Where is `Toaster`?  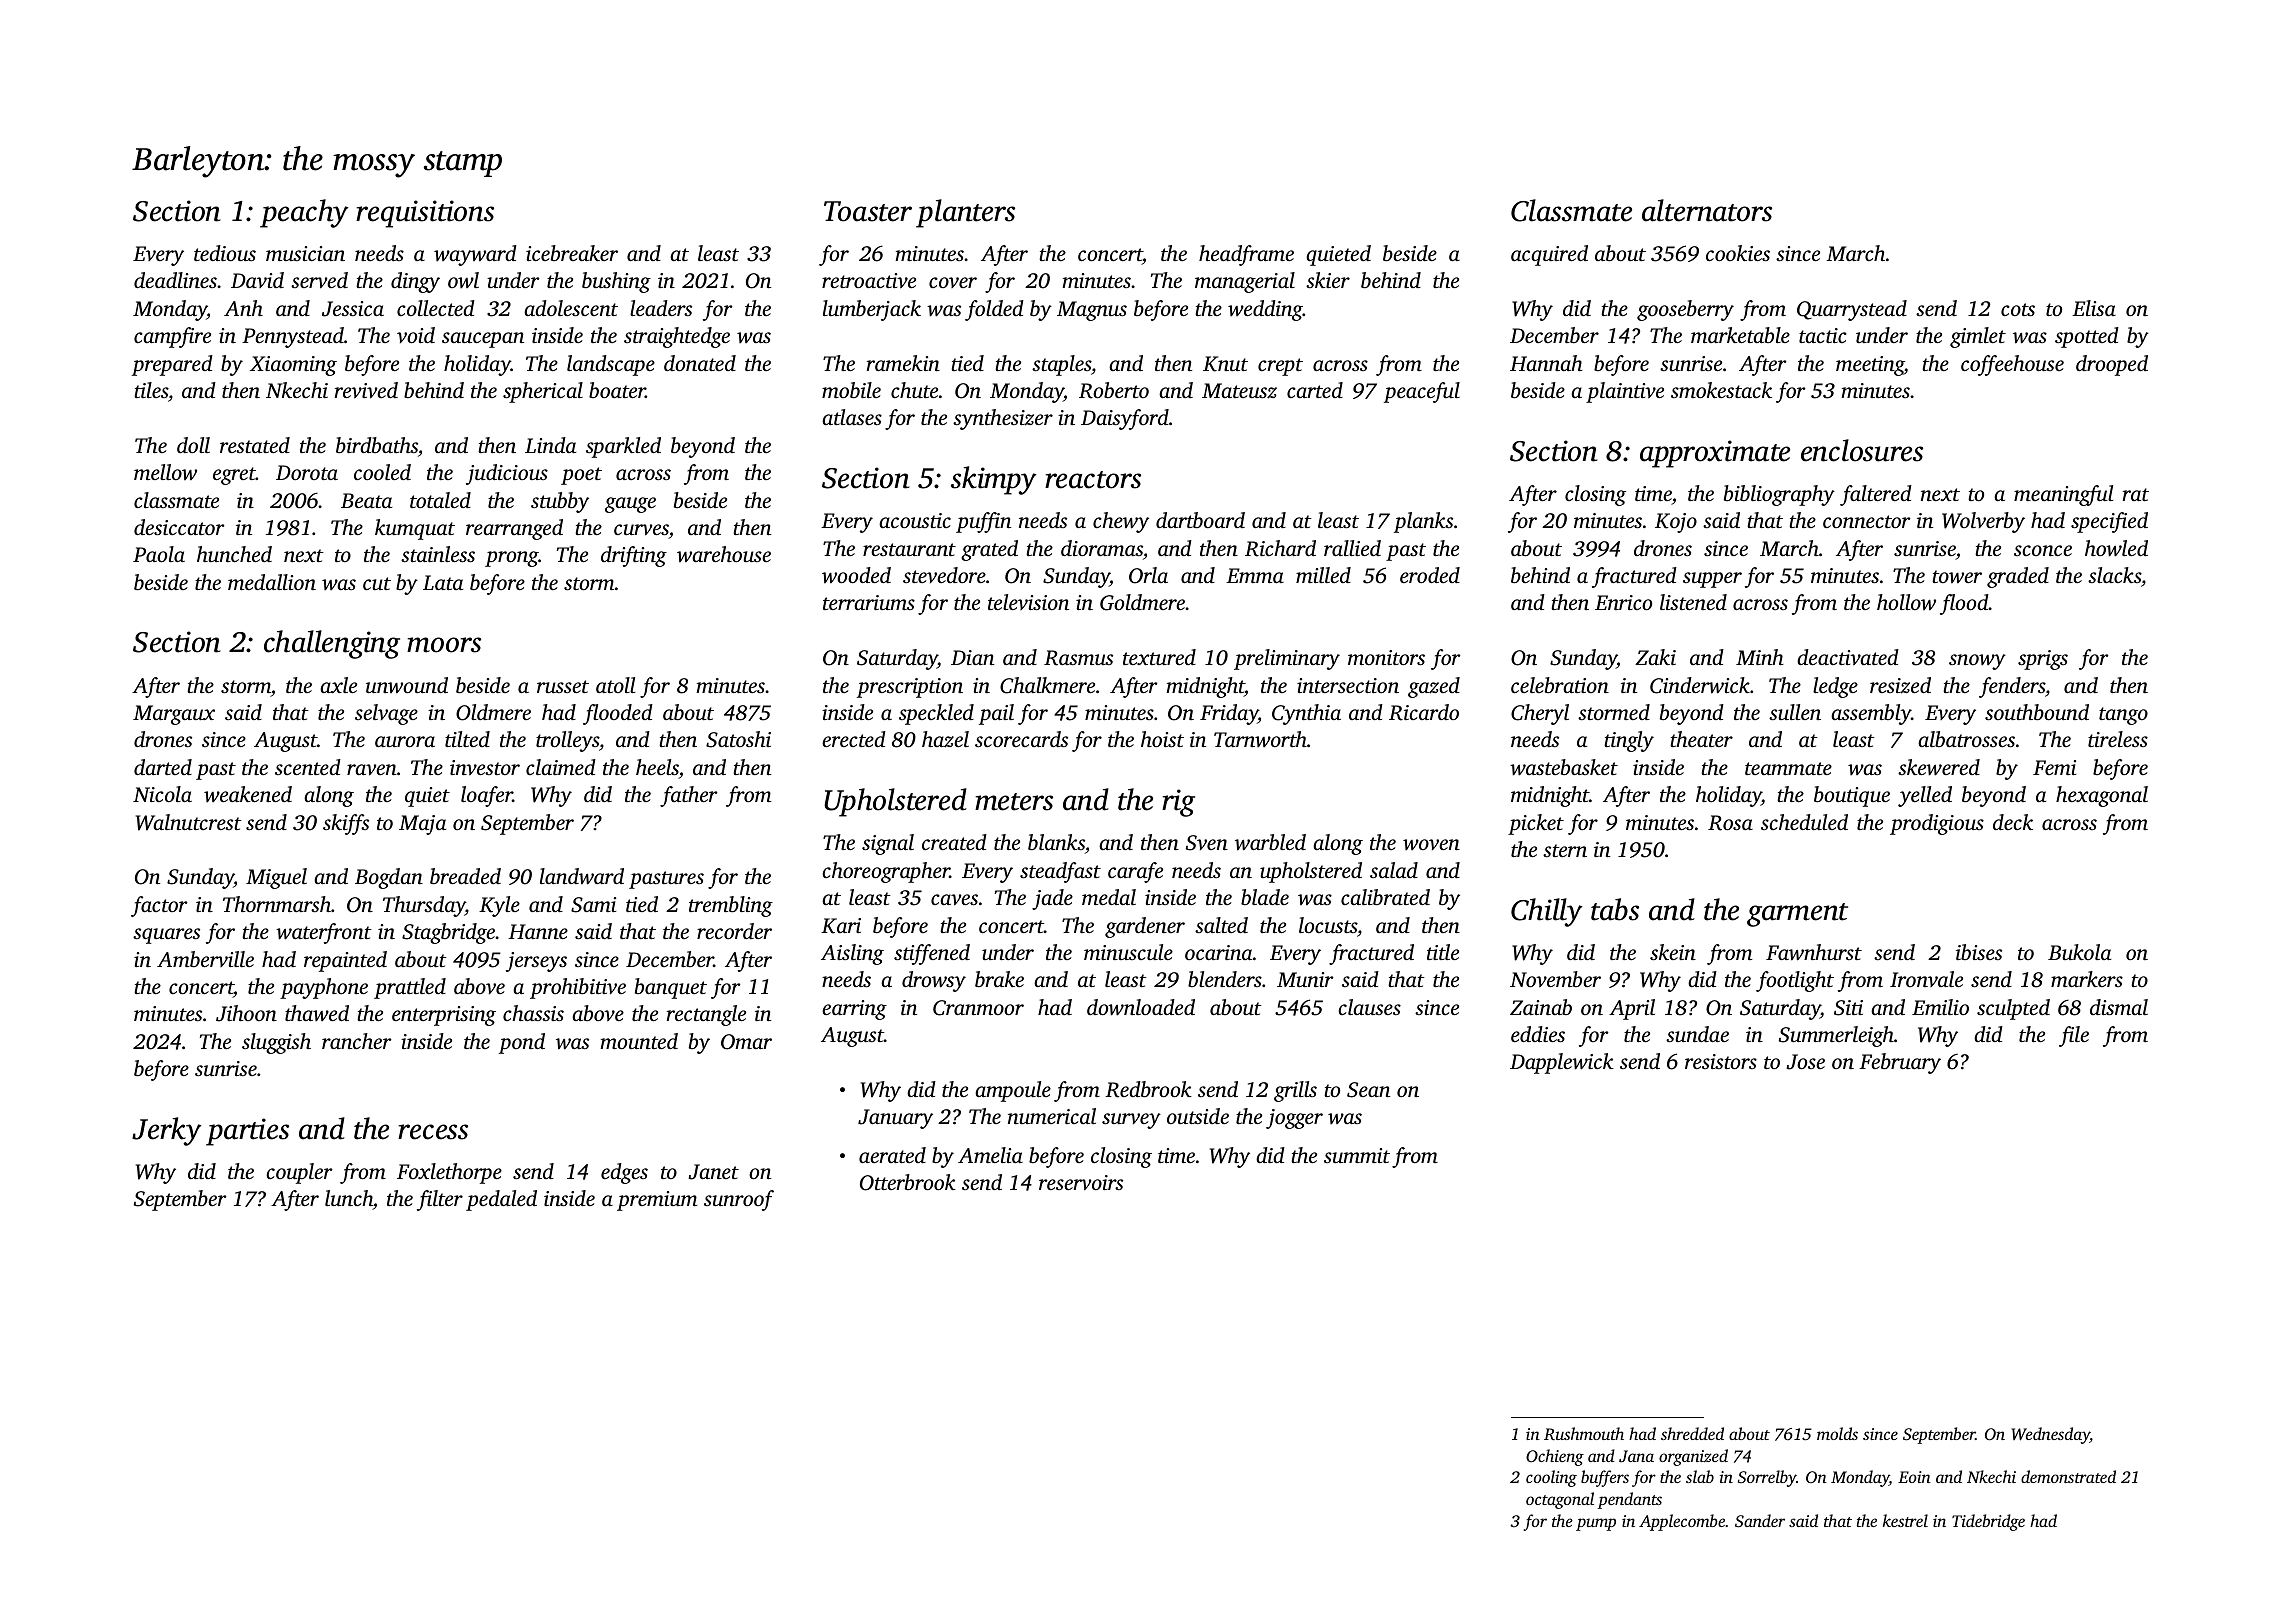 Toaster is located at coordinates (868, 211).
